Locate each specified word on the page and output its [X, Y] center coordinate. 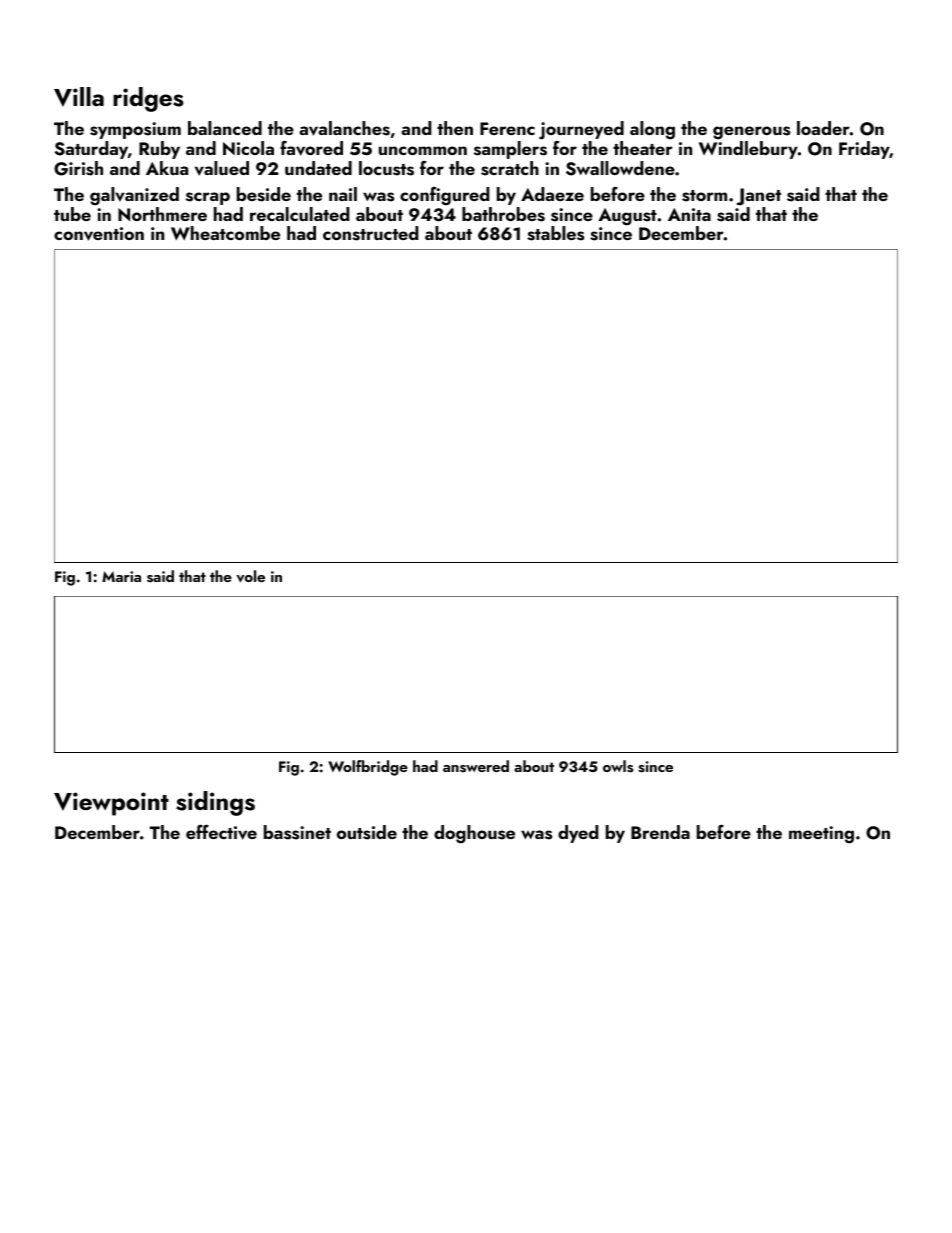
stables [555, 233]
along [652, 130]
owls [618, 766]
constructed [371, 233]
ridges [148, 99]
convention [99, 234]
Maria [121, 576]
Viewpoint [111, 804]
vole [250, 576]
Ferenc [507, 128]
